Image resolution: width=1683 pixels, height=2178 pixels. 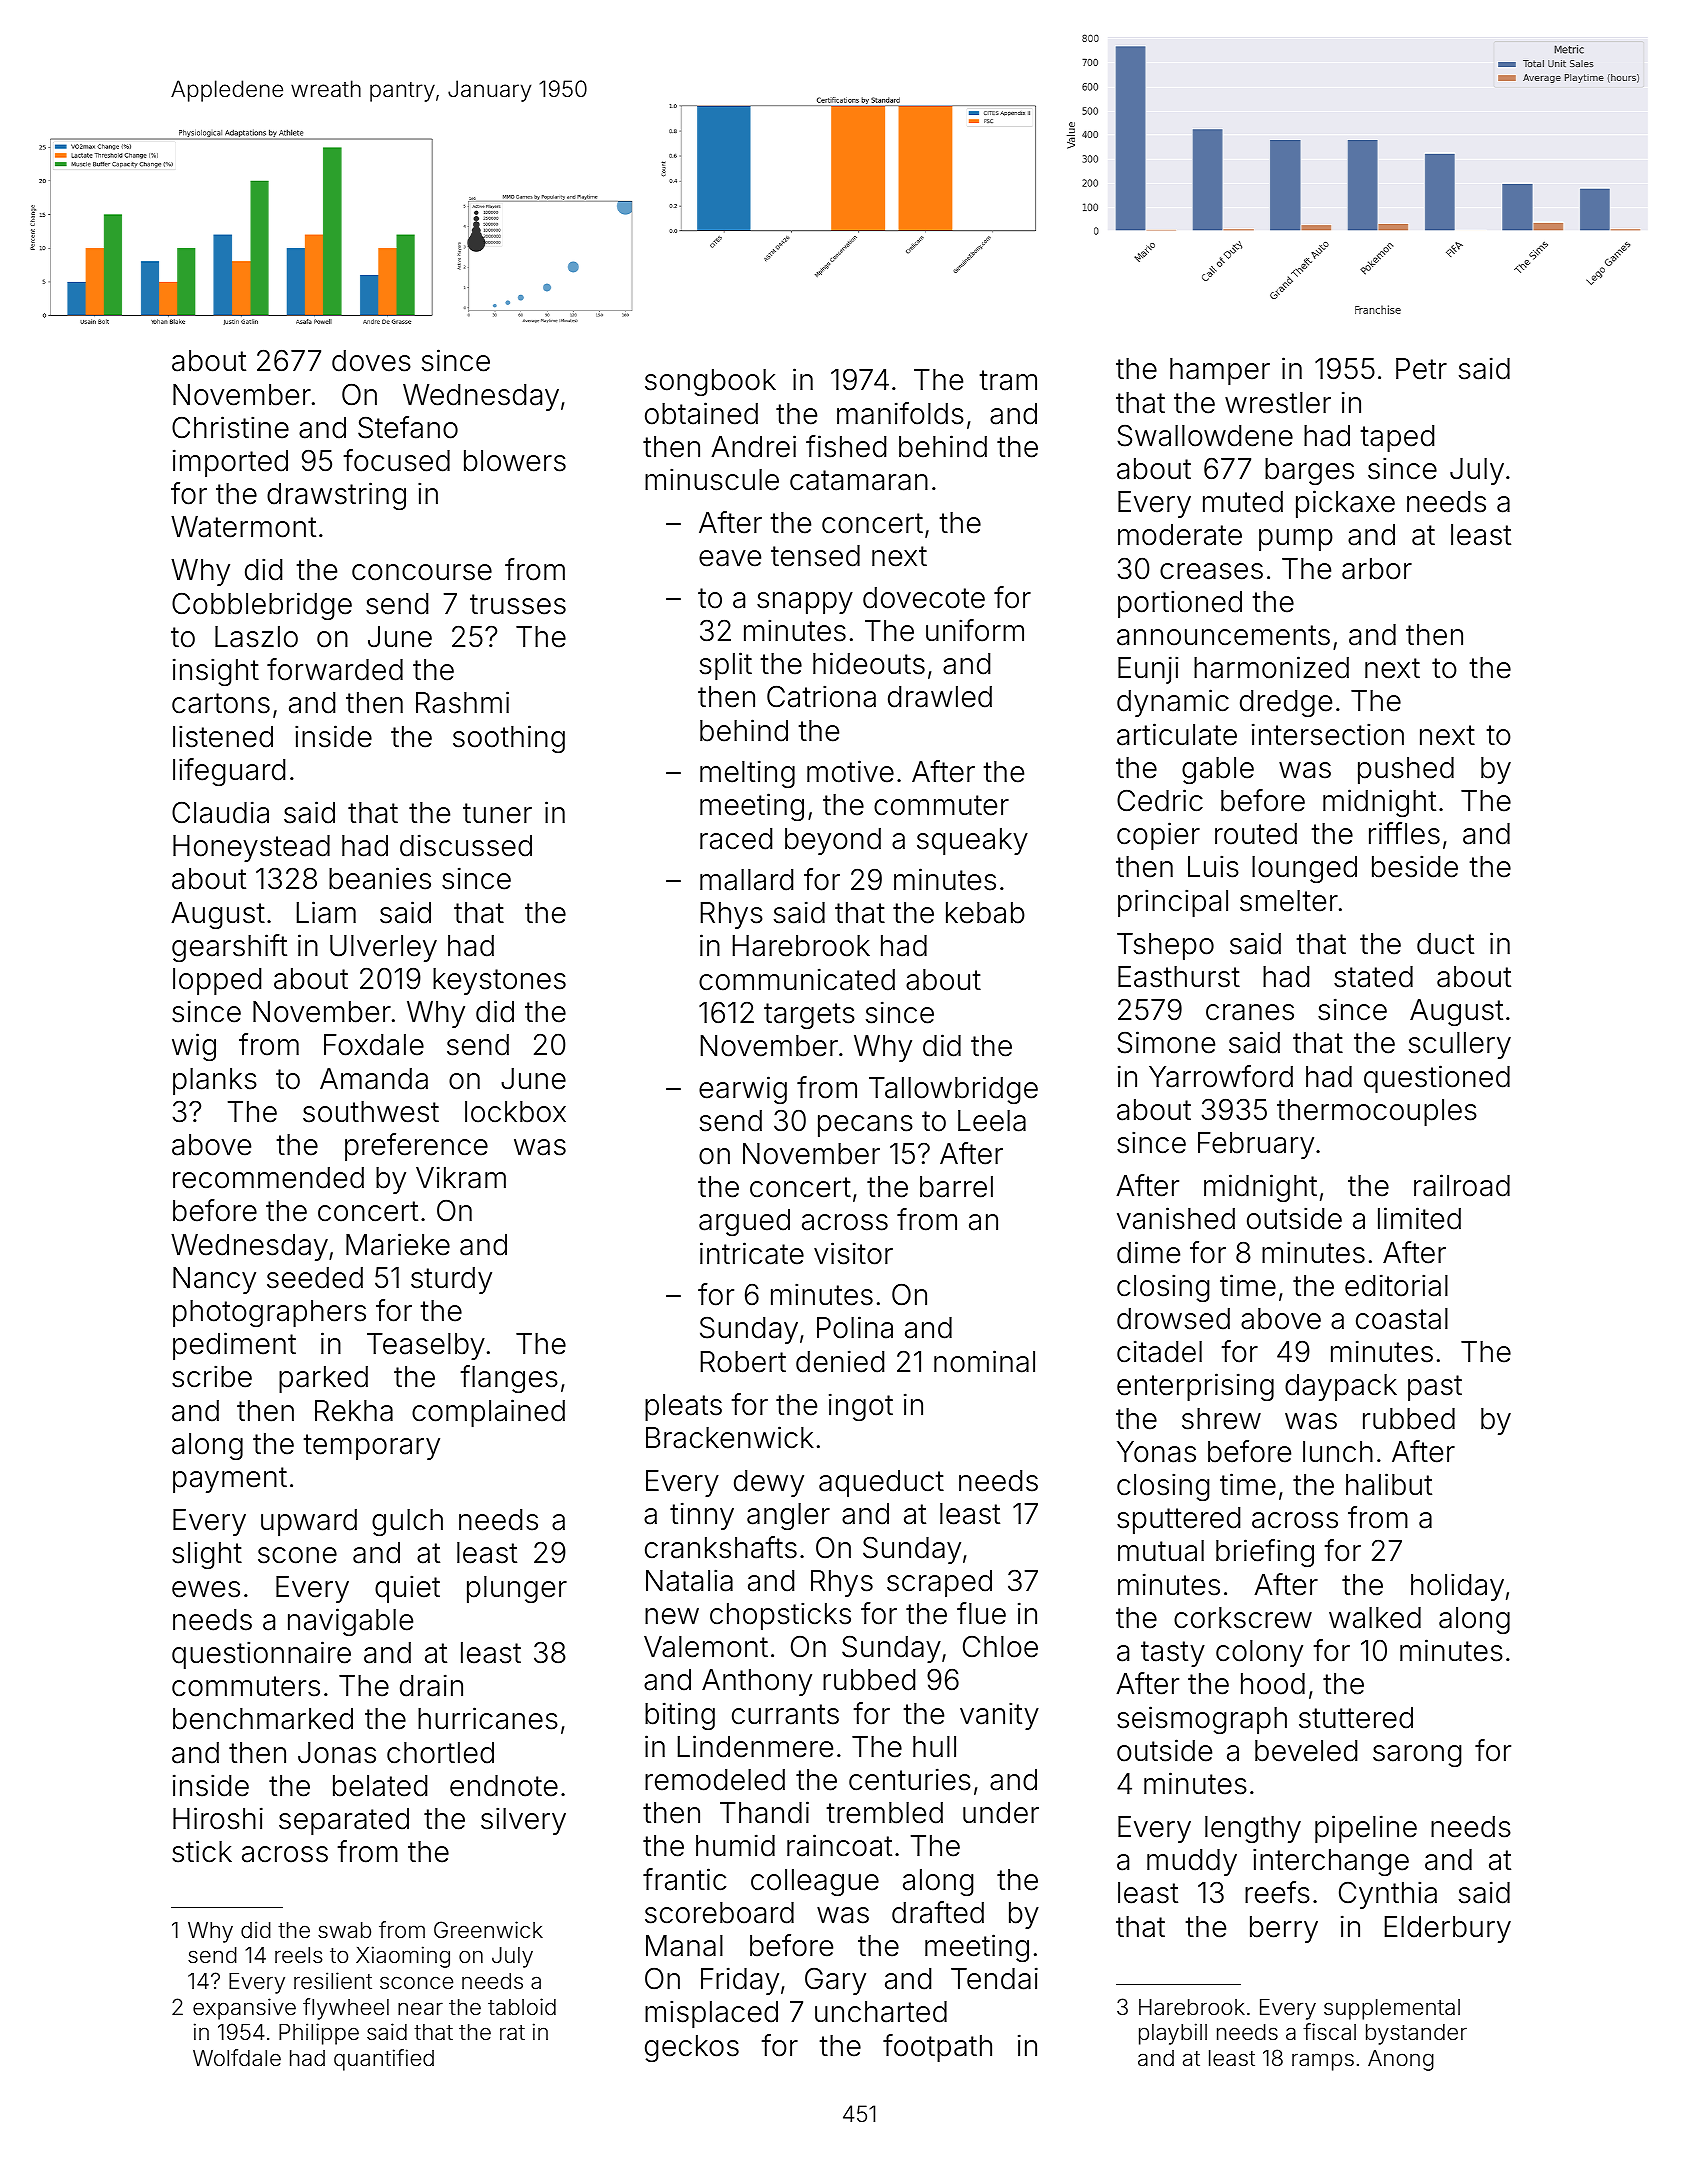 I want to click on limited, so click(x=1419, y=1218).
